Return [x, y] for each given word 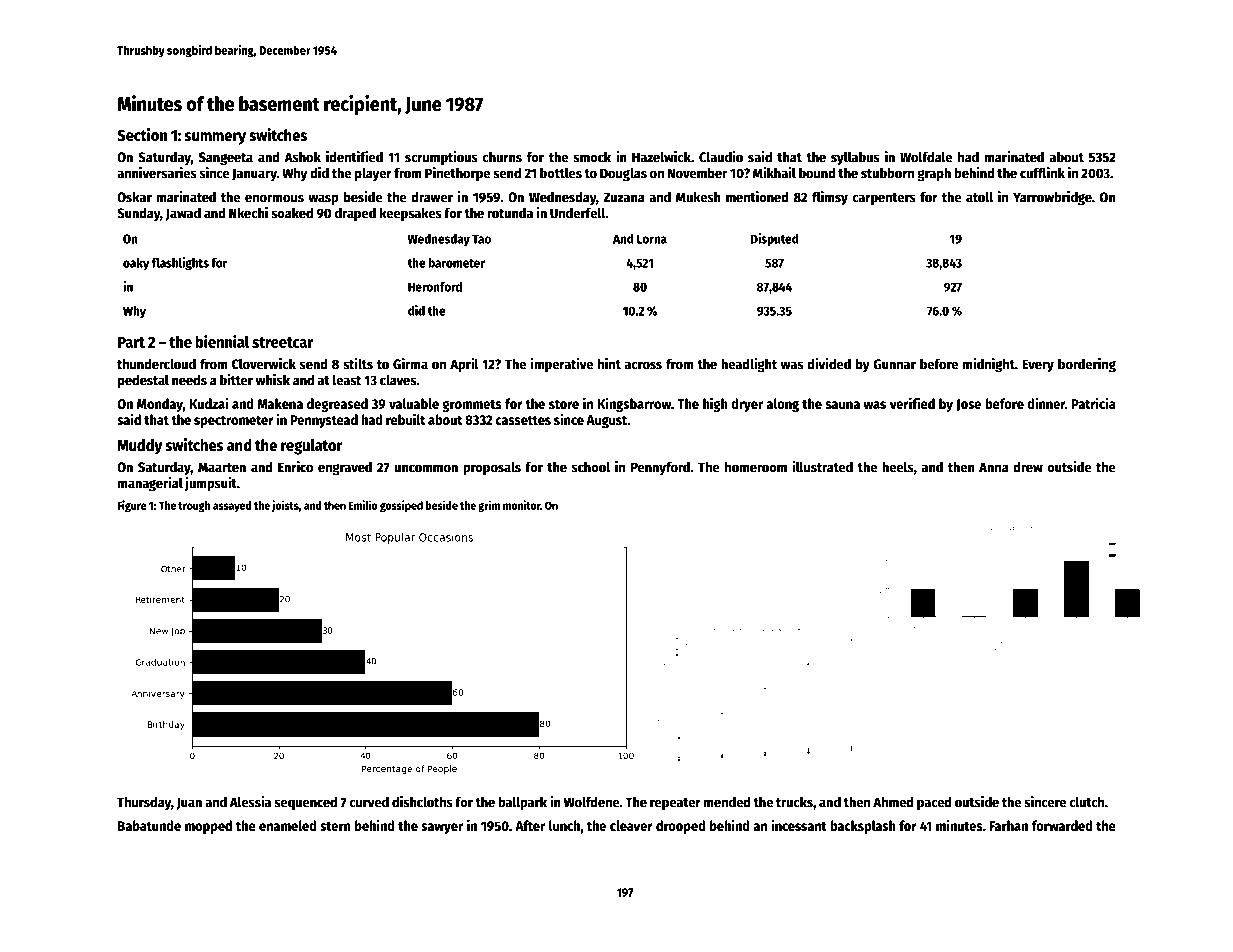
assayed [232, 506]
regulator [312, 447]
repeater [675, 804]
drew [1028, 467]
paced [934, 803]
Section [142, 135]
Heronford [435, 286]
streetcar [282, 342]
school [591, 467]
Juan [189, 803]
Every [1038, 366]
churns [502, 157]
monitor [521, 505]
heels [898, 467]
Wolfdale [926, 157]
